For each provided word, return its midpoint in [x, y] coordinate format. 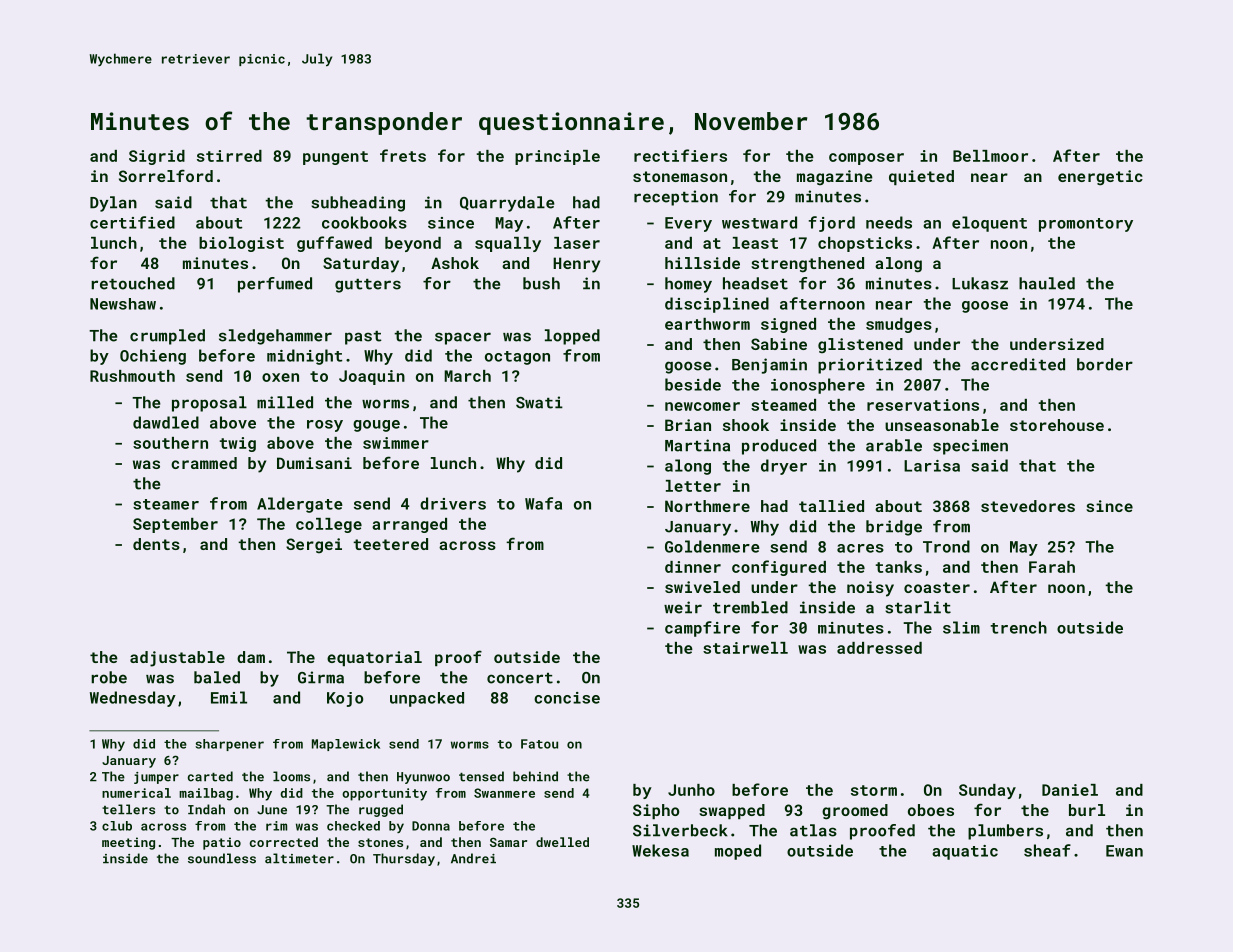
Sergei [314, 546]
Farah [1052, 567]
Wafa [543, 503]
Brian [688, 425]
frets [403, 155]
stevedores [1028, 506]
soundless [222, 858]
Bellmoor [990, 156]
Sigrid [157, 157]
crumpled [167, 337]
